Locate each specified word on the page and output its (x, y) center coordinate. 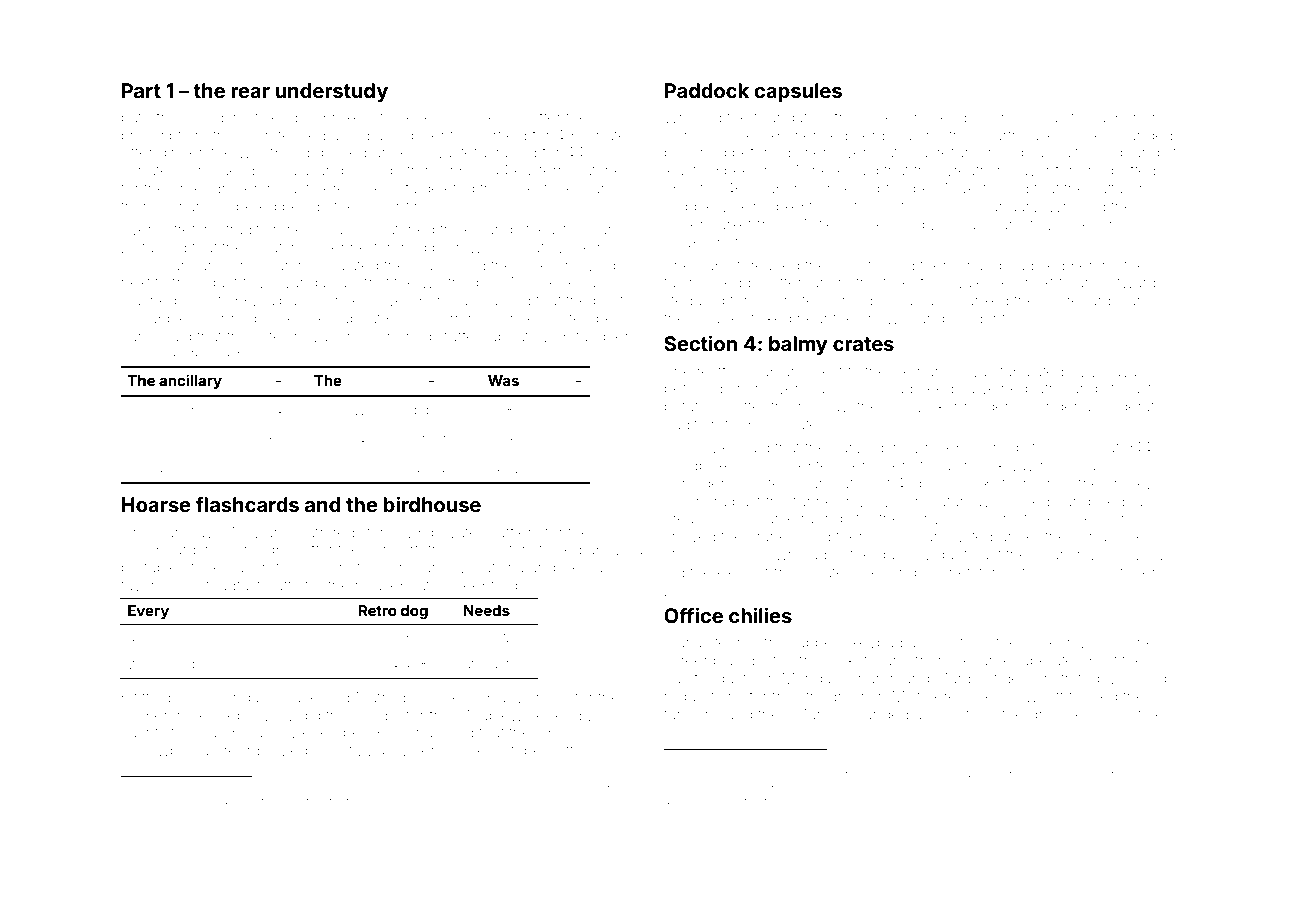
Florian (180, 206)
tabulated (1031, 371)
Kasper (1113, 117)
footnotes (431, 438)
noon (331, 410)
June (479, 117)
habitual (258, 802)
